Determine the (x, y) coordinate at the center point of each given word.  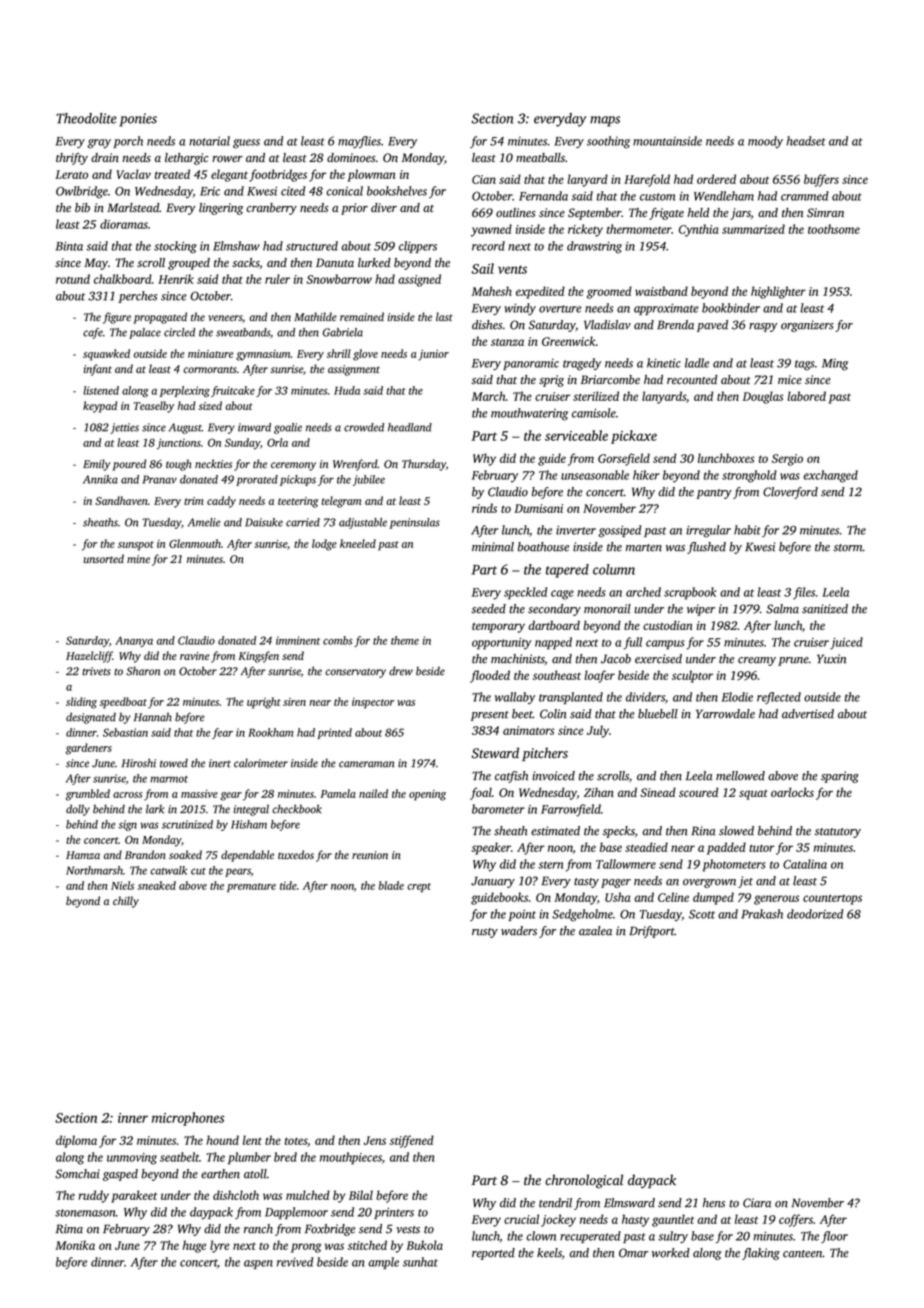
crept (419, 887)
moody (765, 142)
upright (264, 703)
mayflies (359, 142)
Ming (835, 365)
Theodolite (86, 118)
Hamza (83, 855)
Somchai (77, 1174)
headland (410, 427)
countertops (832, 899)
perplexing (185, 391)
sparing (840, 777)
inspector (373, 703)
